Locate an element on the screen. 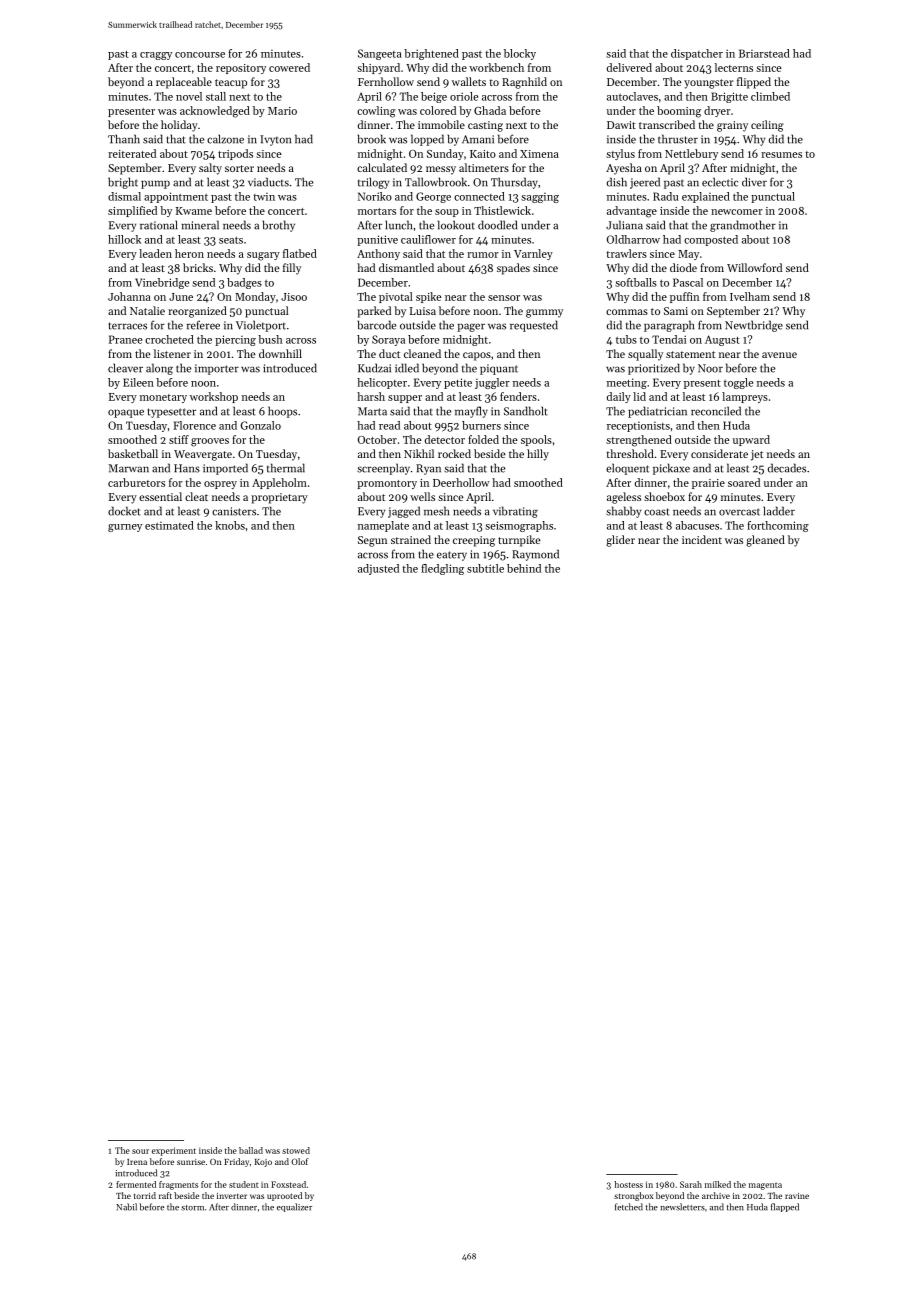 The image size is (924, 1308). craggy is located at coordinates (156, 56).
